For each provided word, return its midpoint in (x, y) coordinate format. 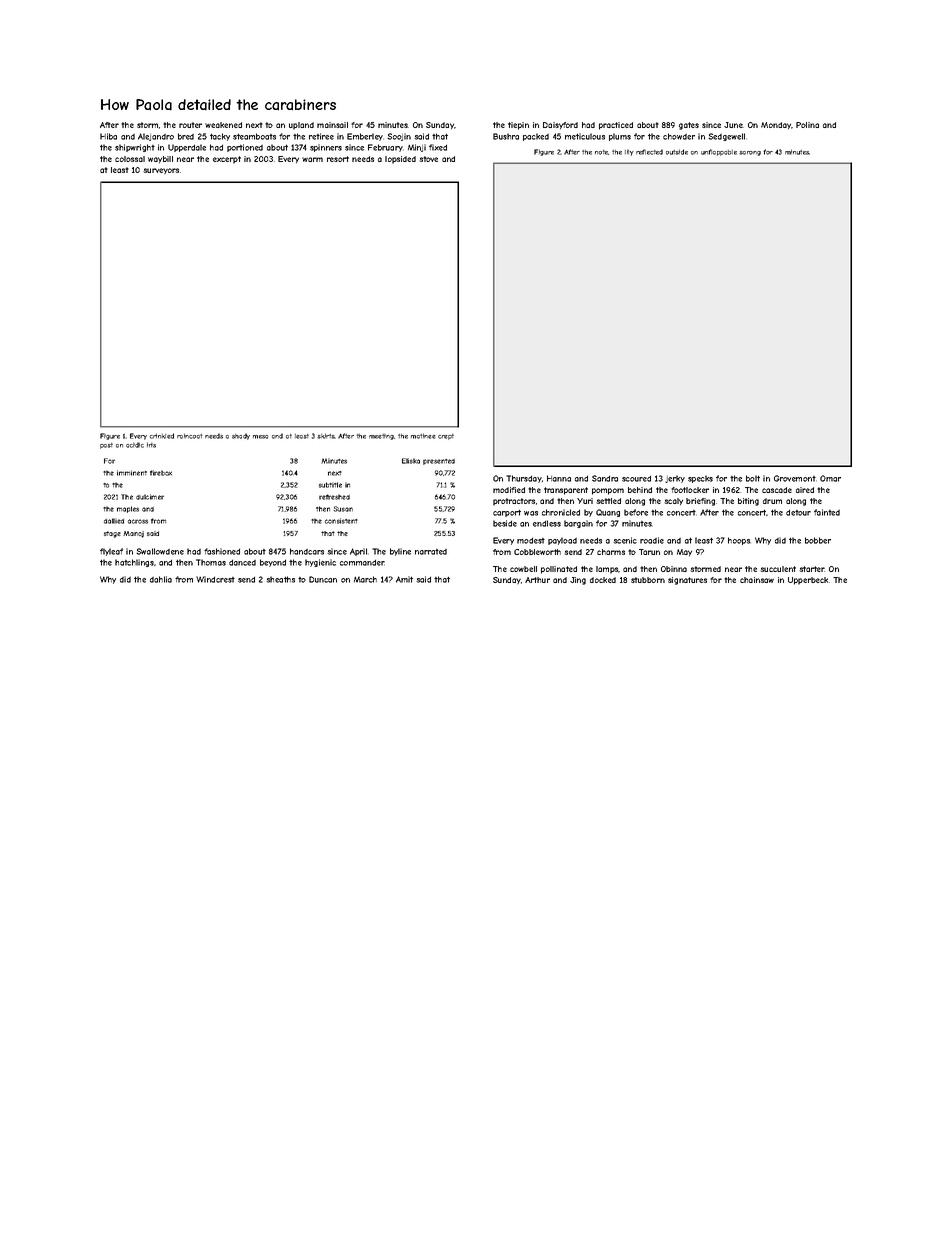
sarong (750, 153)
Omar (830, 478)
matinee (423, 436)
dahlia (161, 579)
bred (186, 136)
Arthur (537, 580)
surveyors (161, 171)
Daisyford (560, 126)
